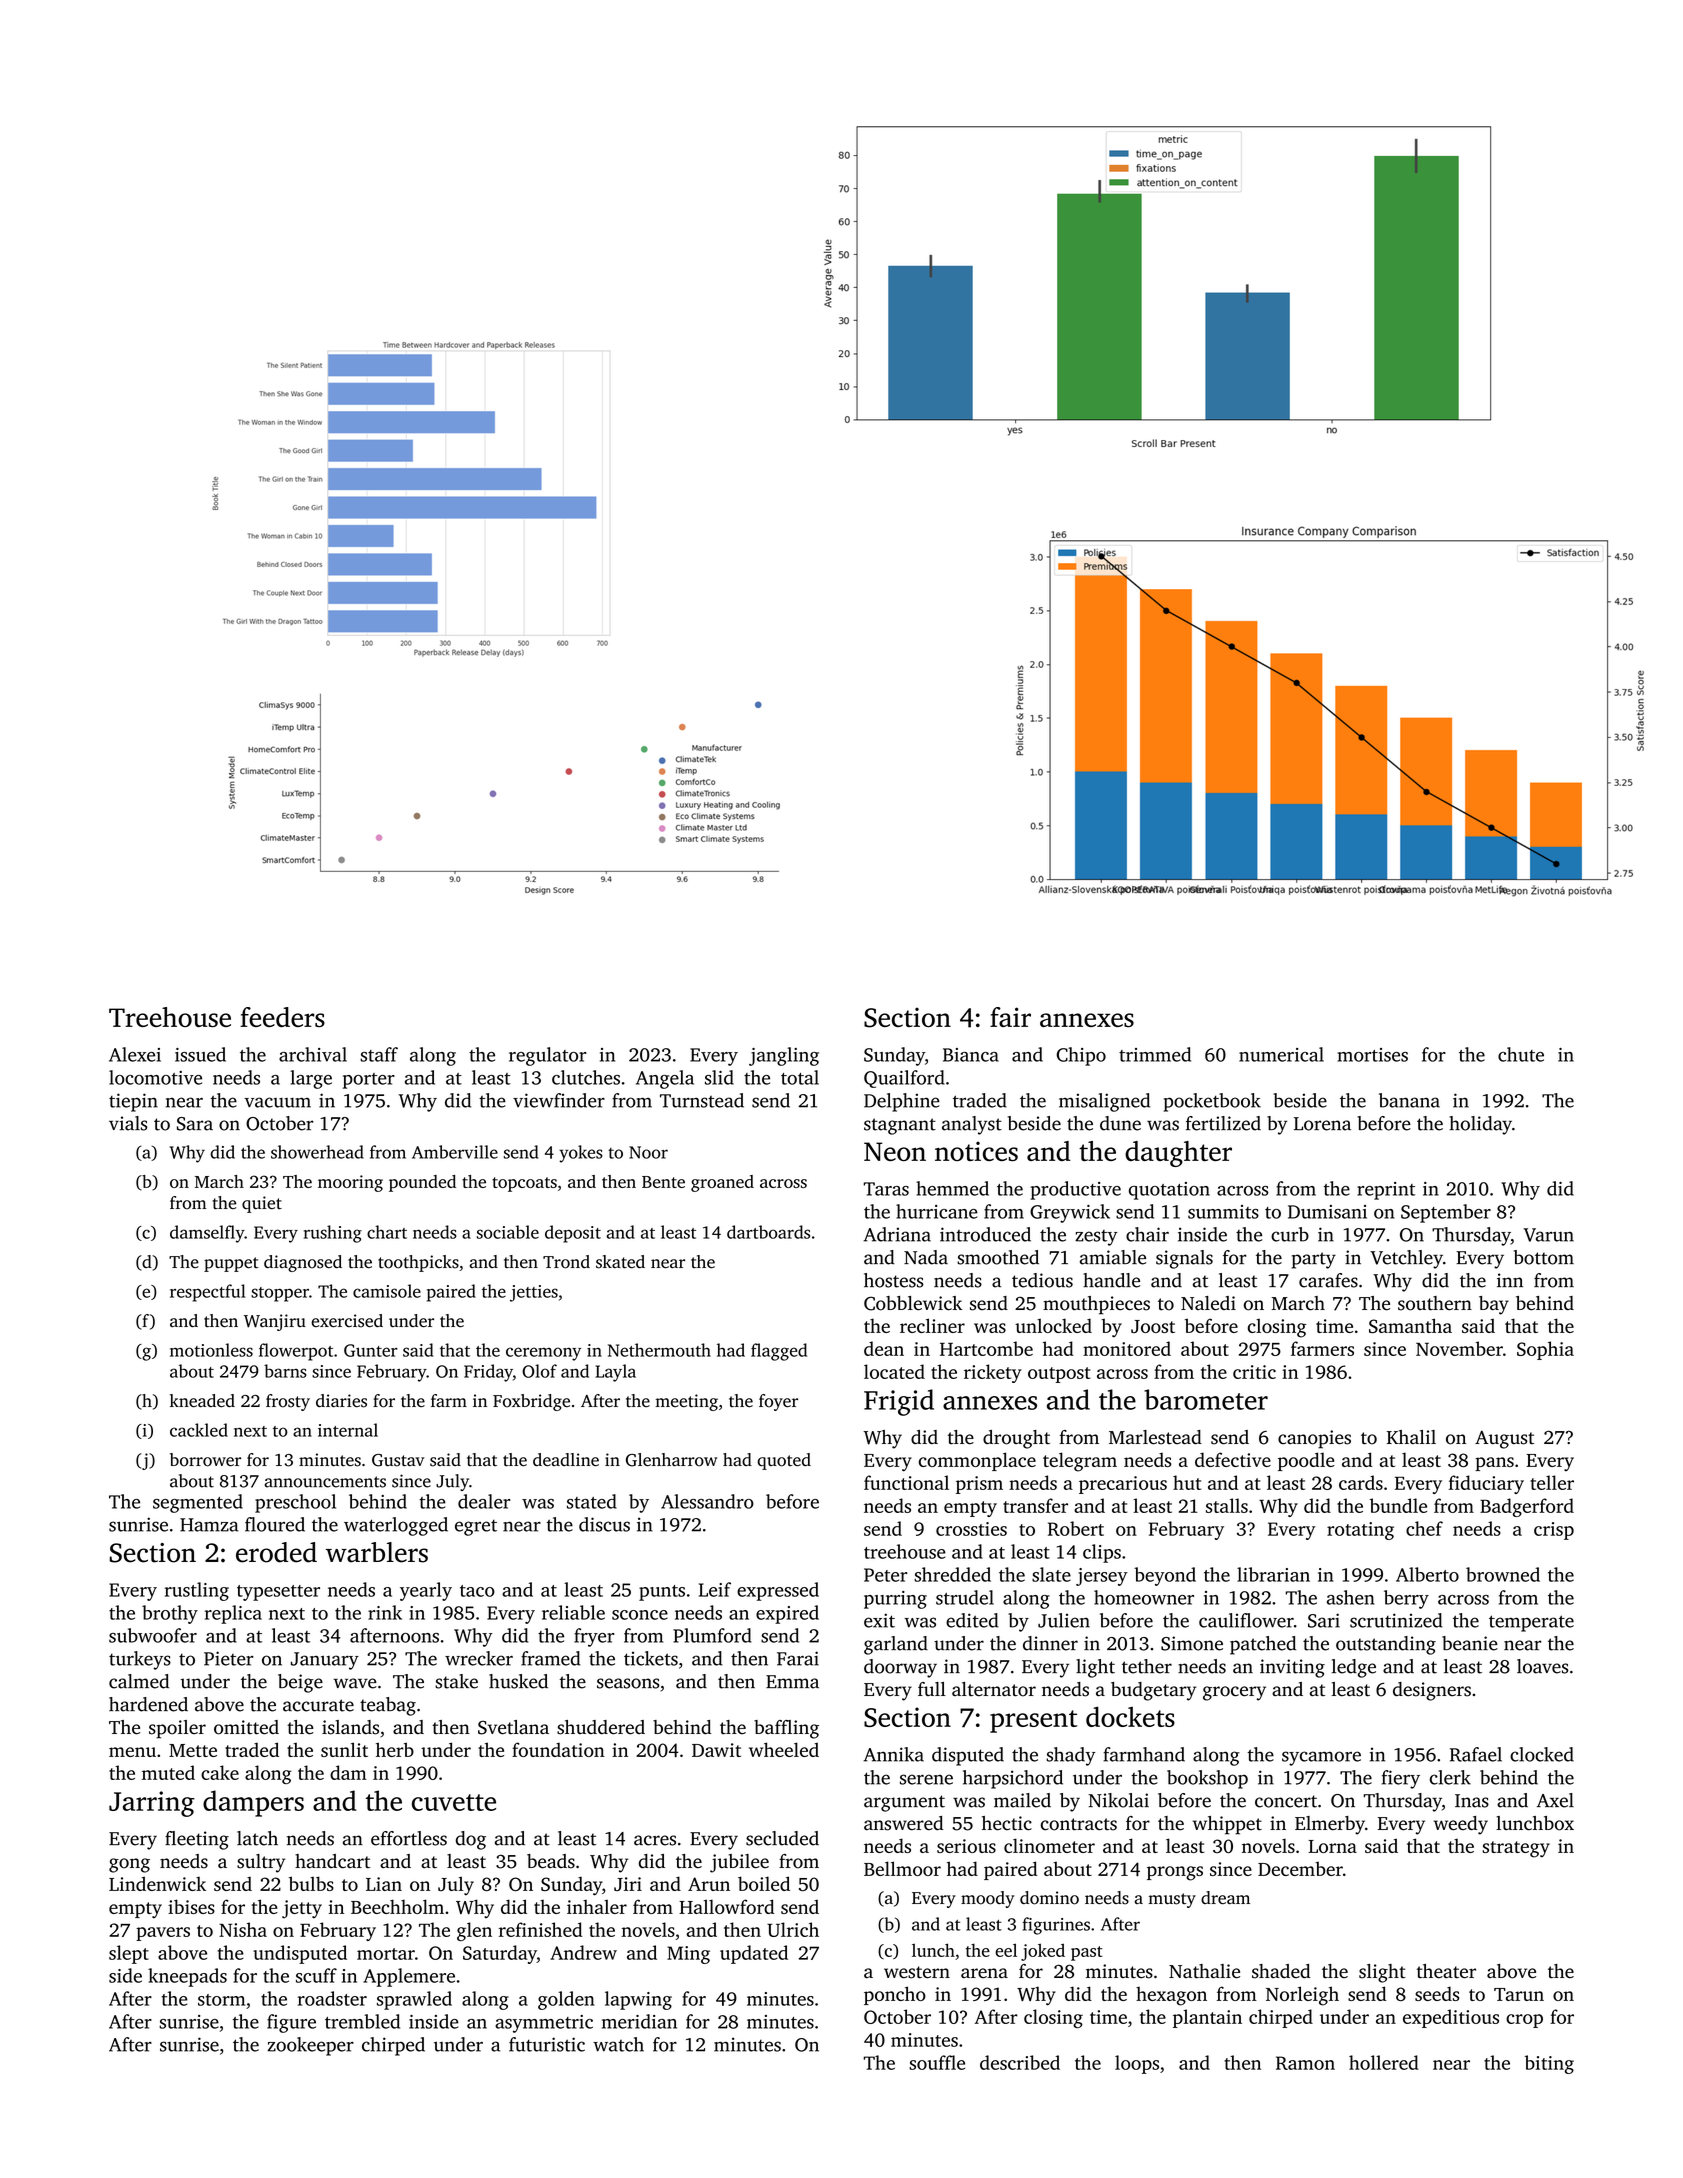  I want to click on teller, so click(1552, 1482).
